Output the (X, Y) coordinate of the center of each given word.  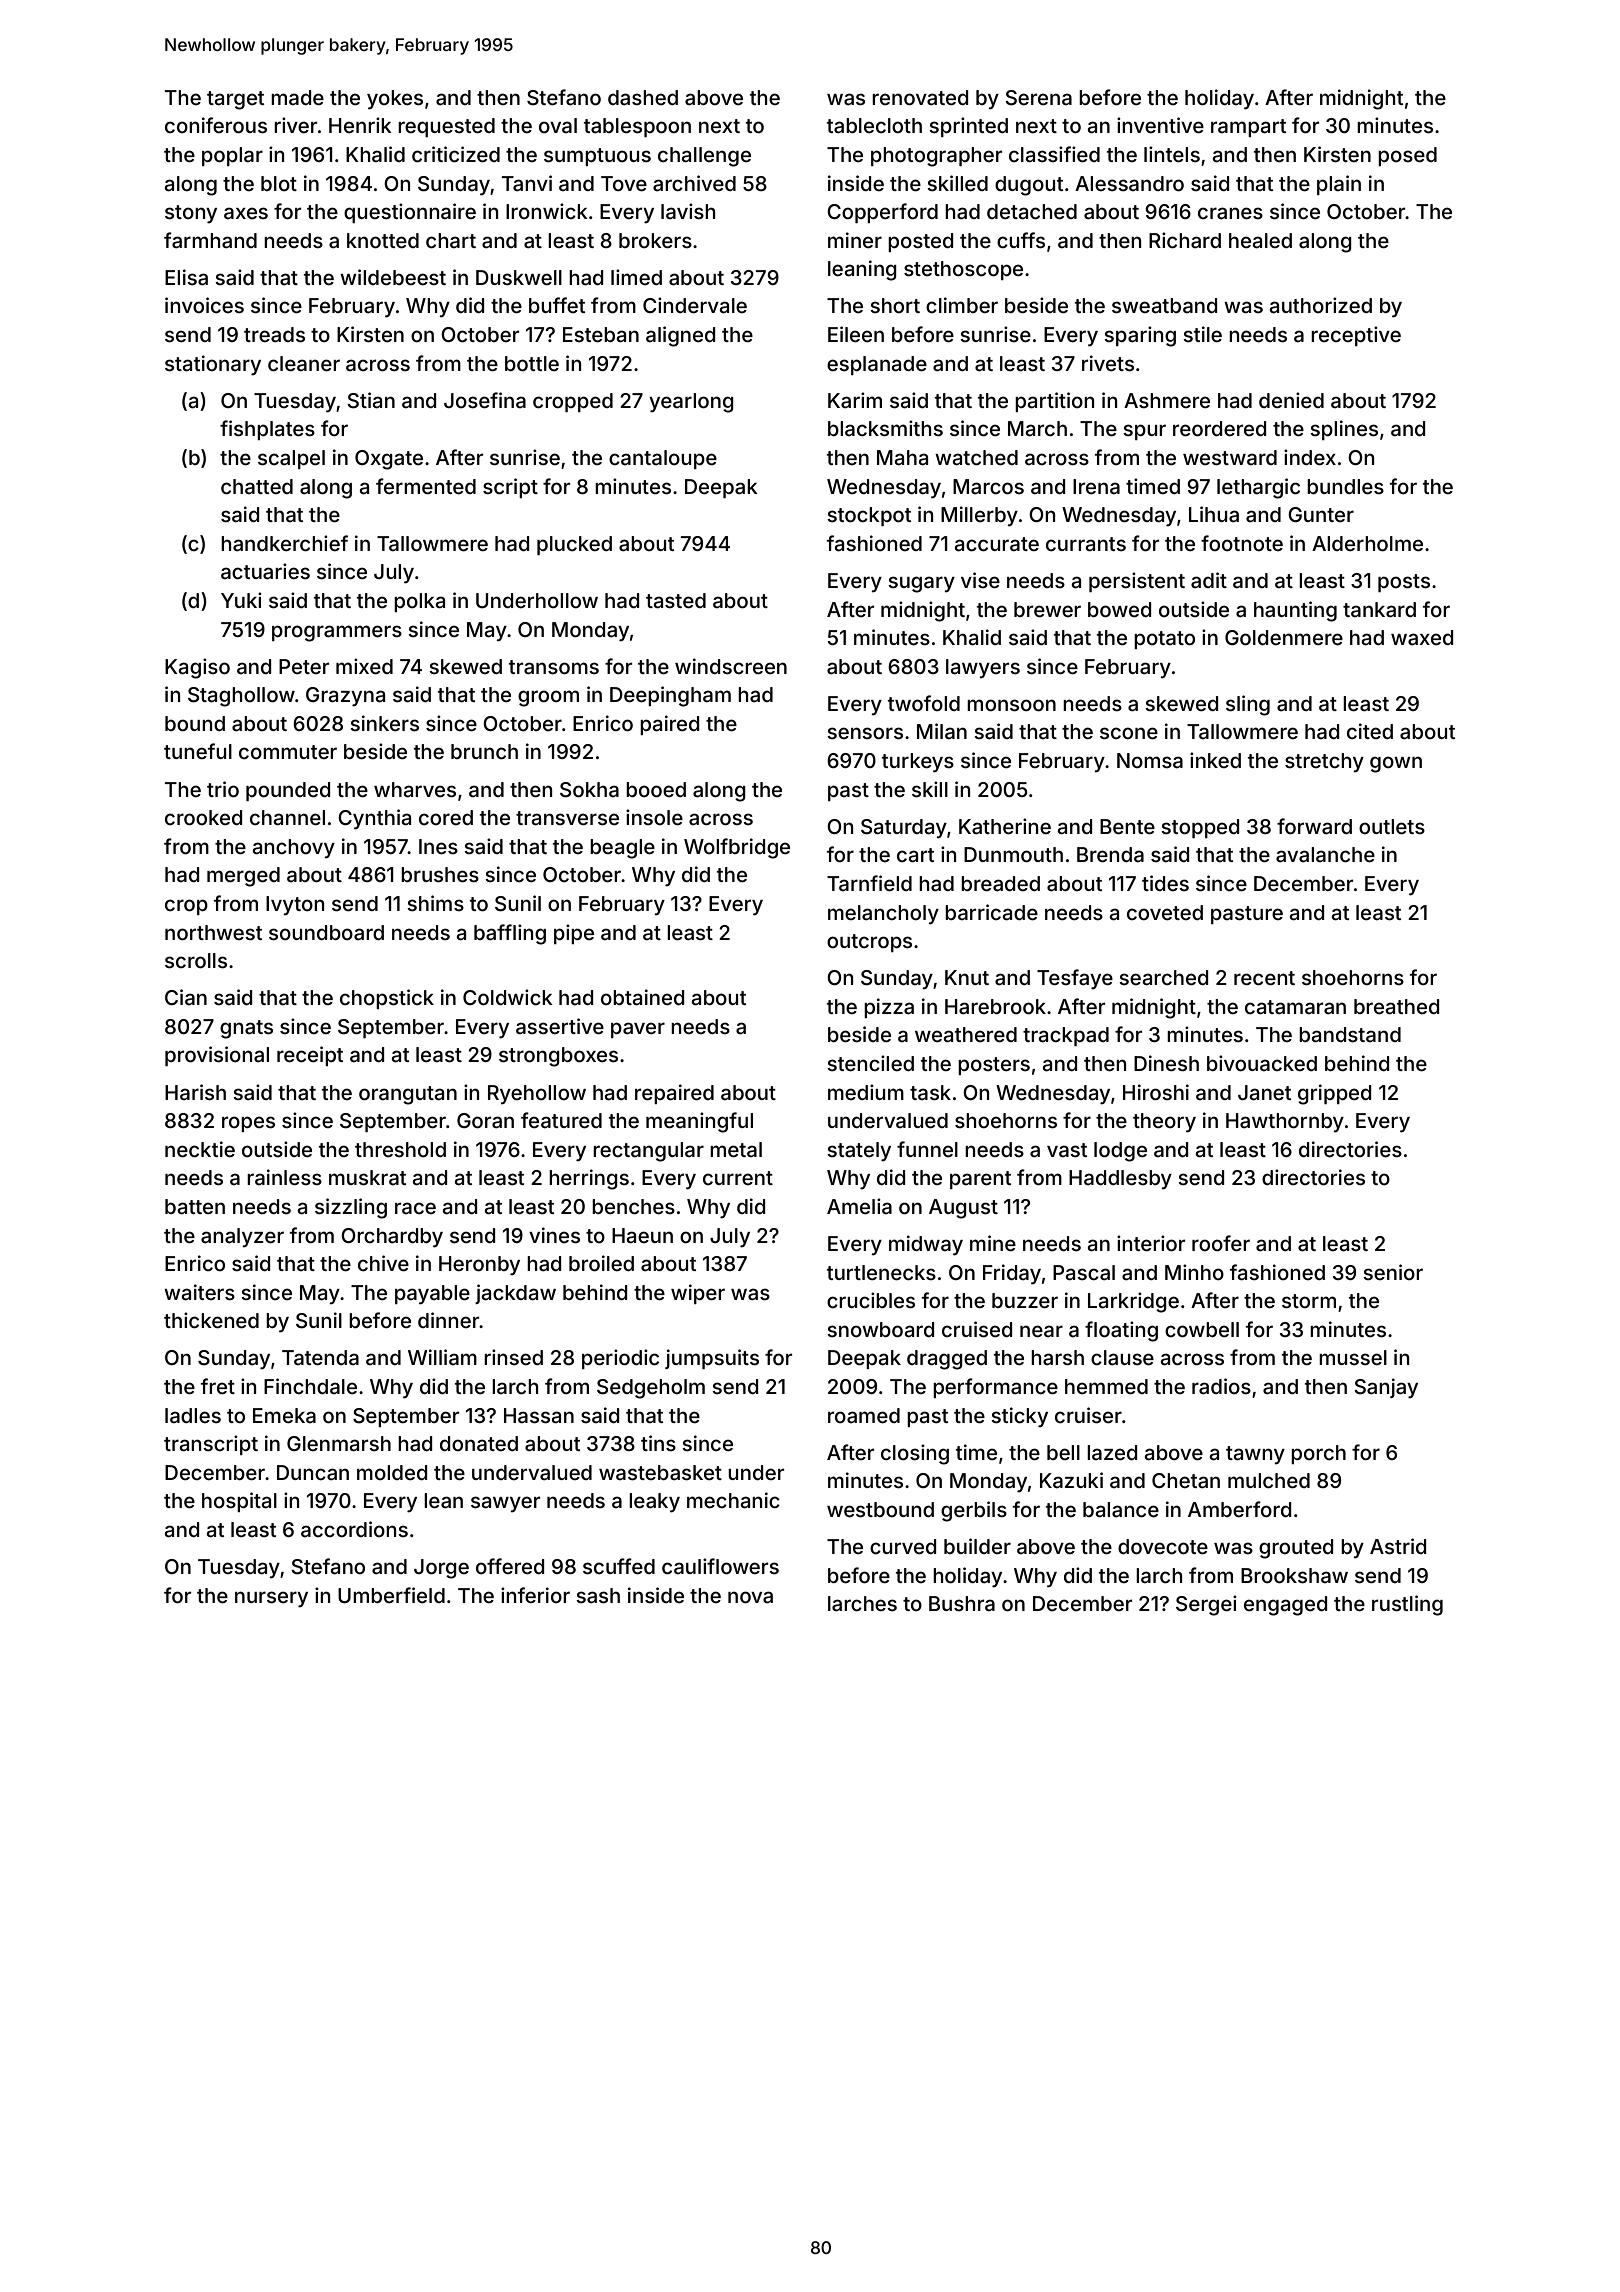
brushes (440, 874)
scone (1129, 733)
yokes (395, 100)
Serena (1038, 98)
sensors (865, 733)
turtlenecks (881, 1272)
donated (479, 1443)
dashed (643, 97)
